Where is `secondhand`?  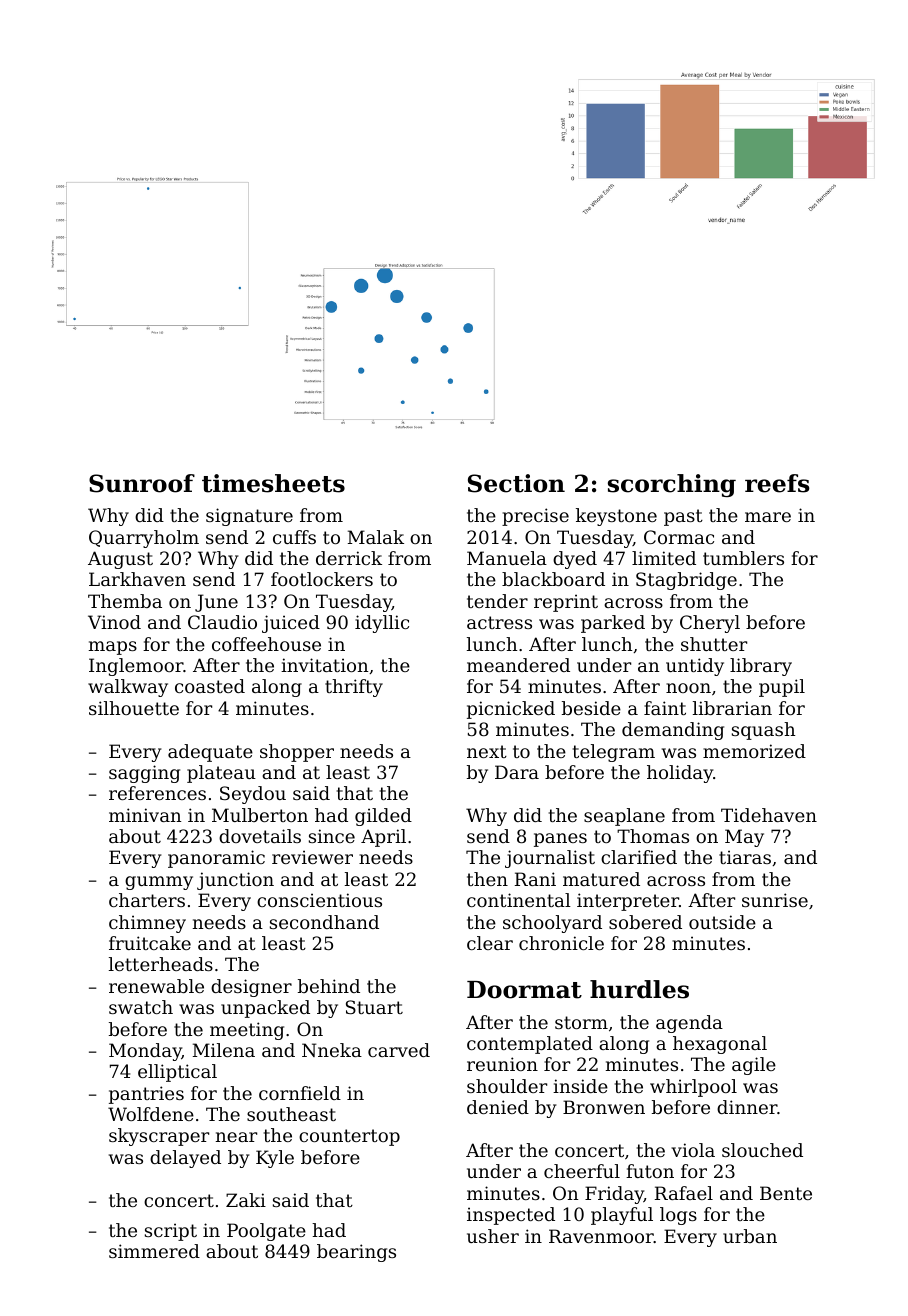 secondhand is located at coordinates (324, 922).
